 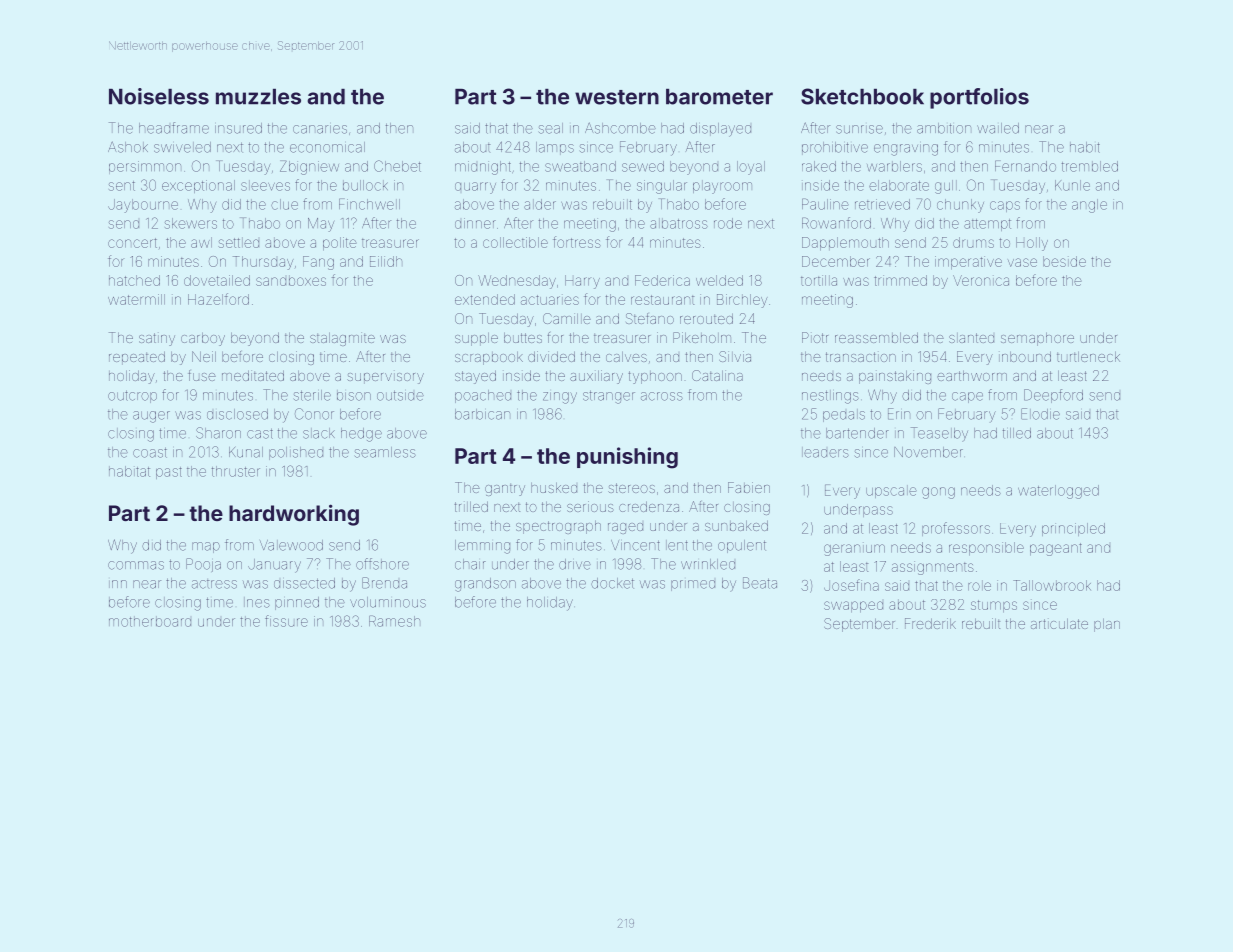 What do you see at coordinates (217, 280) in the screenshot?
I see `dovetailed` at bounding box center [217, 280].
